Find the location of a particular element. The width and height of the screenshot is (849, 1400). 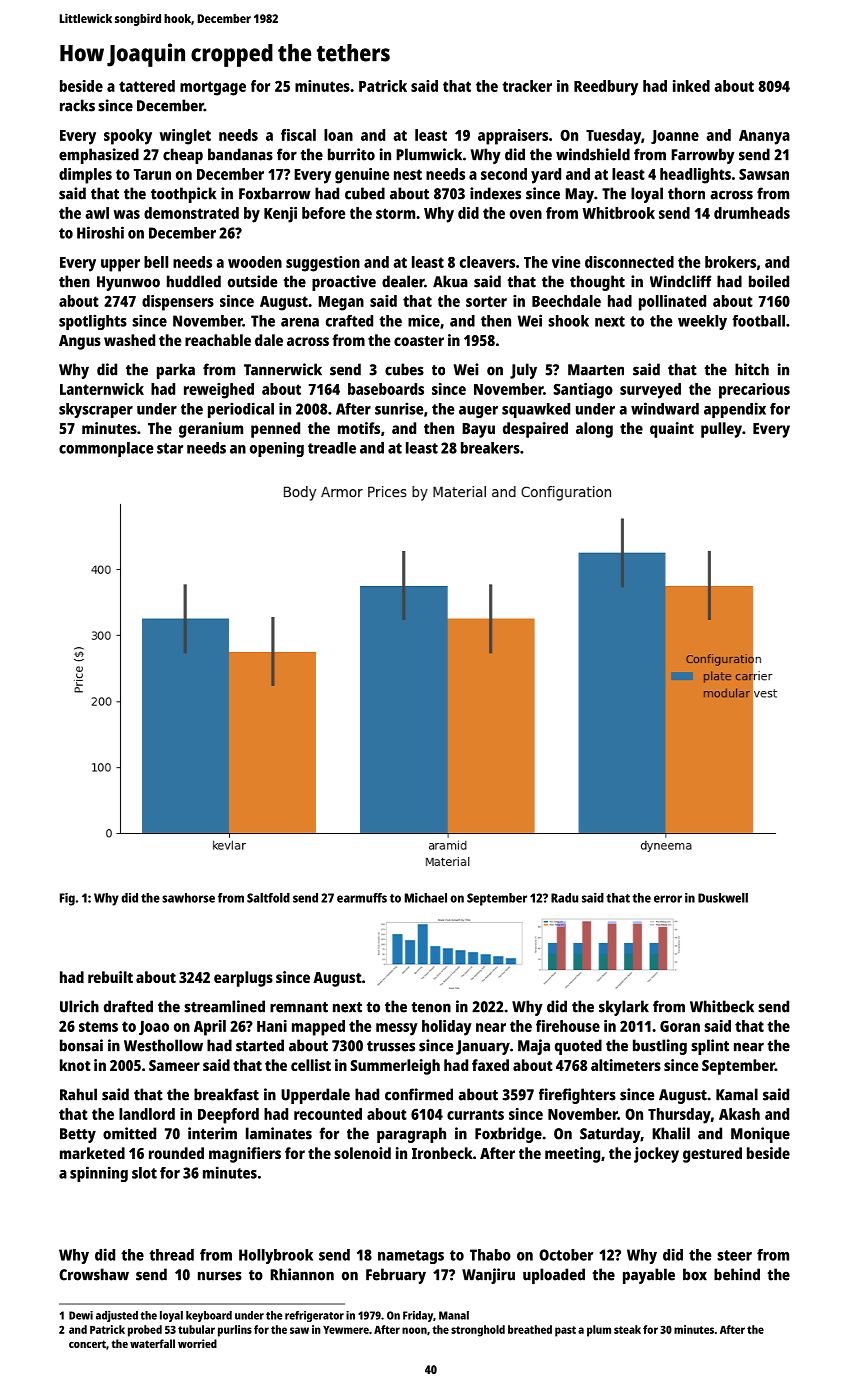

worried is located at coordinates (197, 1343).
